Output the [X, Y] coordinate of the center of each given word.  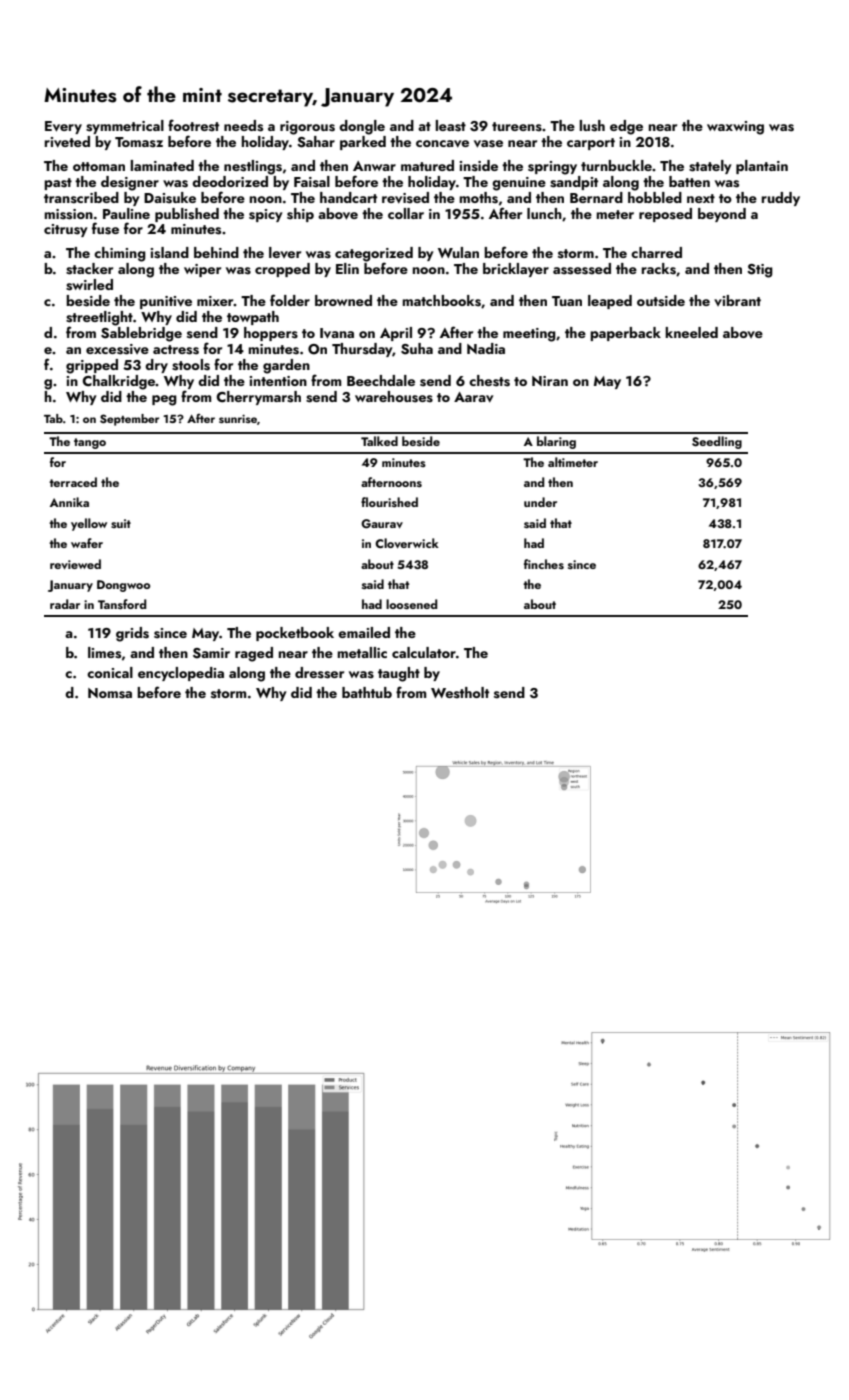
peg [164, 400]
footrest [193, 125]
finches [544, 564]
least [451, 126]
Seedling [717, 442]
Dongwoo [123, 586]
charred [656, 252]
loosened [411, 604]
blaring [556, 442]
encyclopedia [181, 674]
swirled [89, 285]
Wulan [458, 252]
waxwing [735, 128]
